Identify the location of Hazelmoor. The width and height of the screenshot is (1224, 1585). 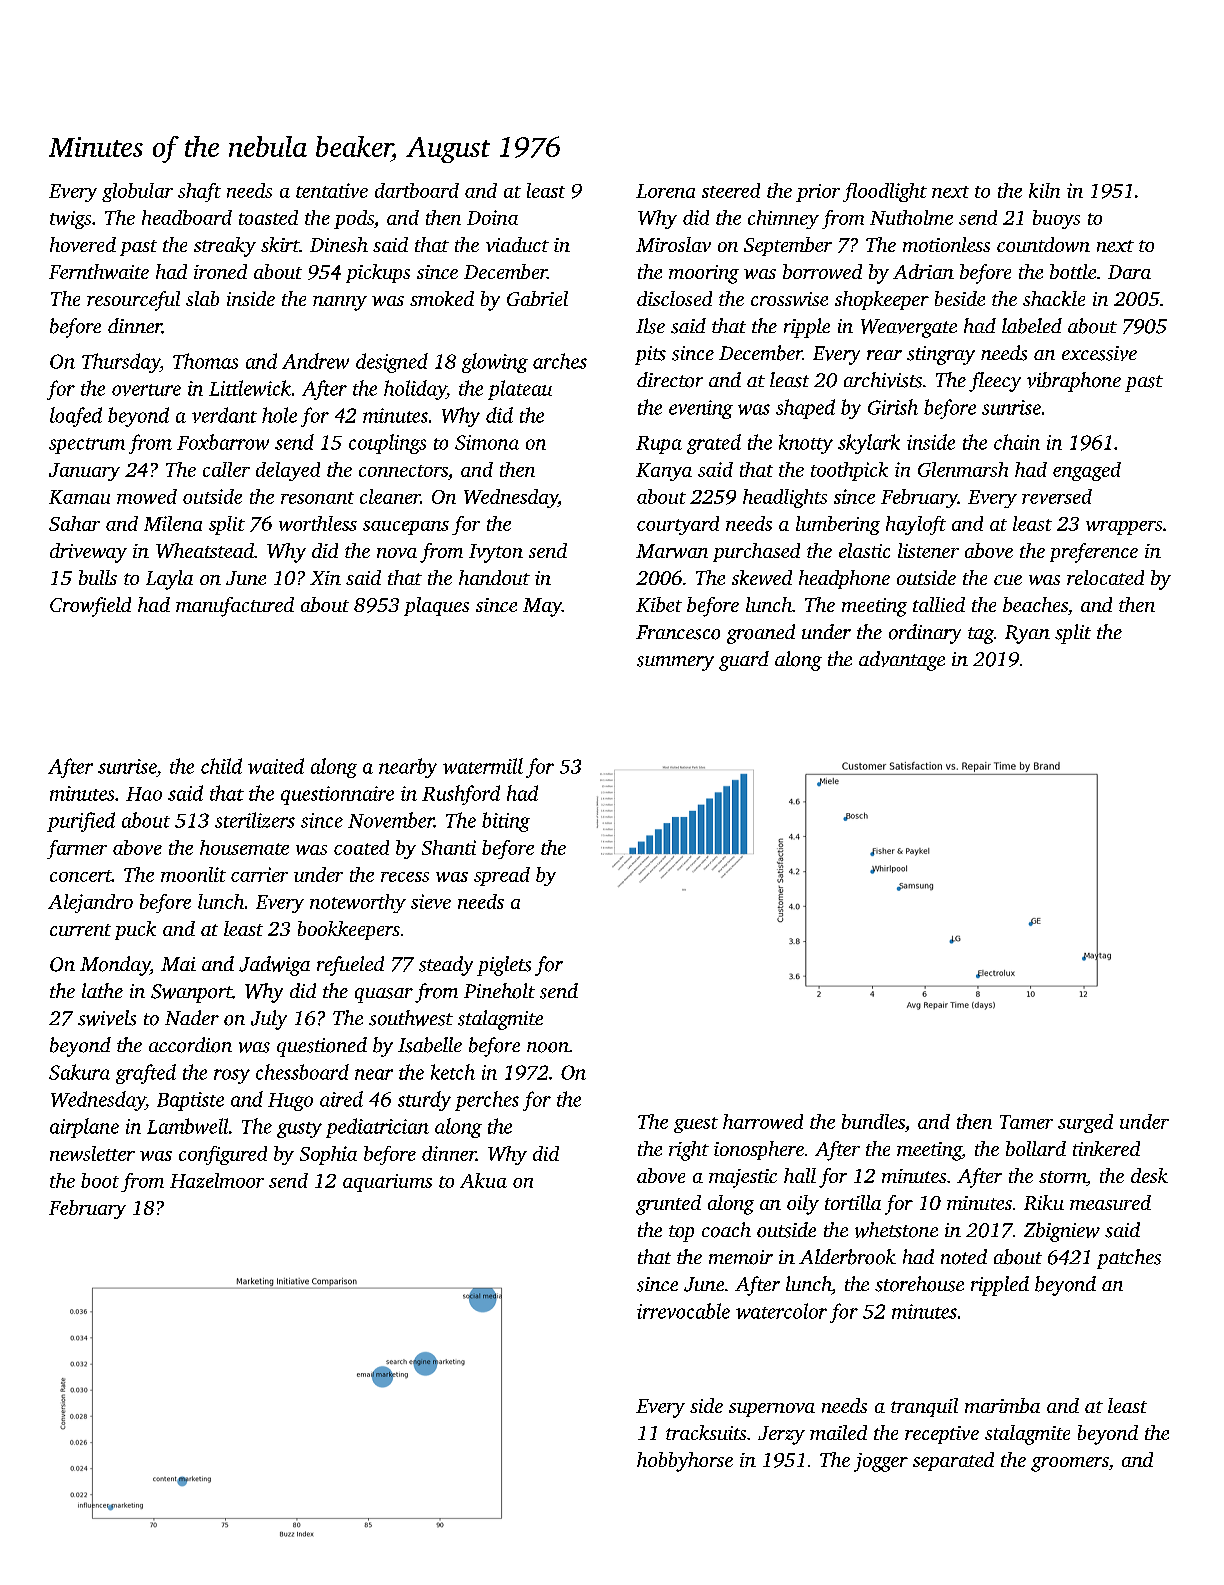
(217, 1180).
